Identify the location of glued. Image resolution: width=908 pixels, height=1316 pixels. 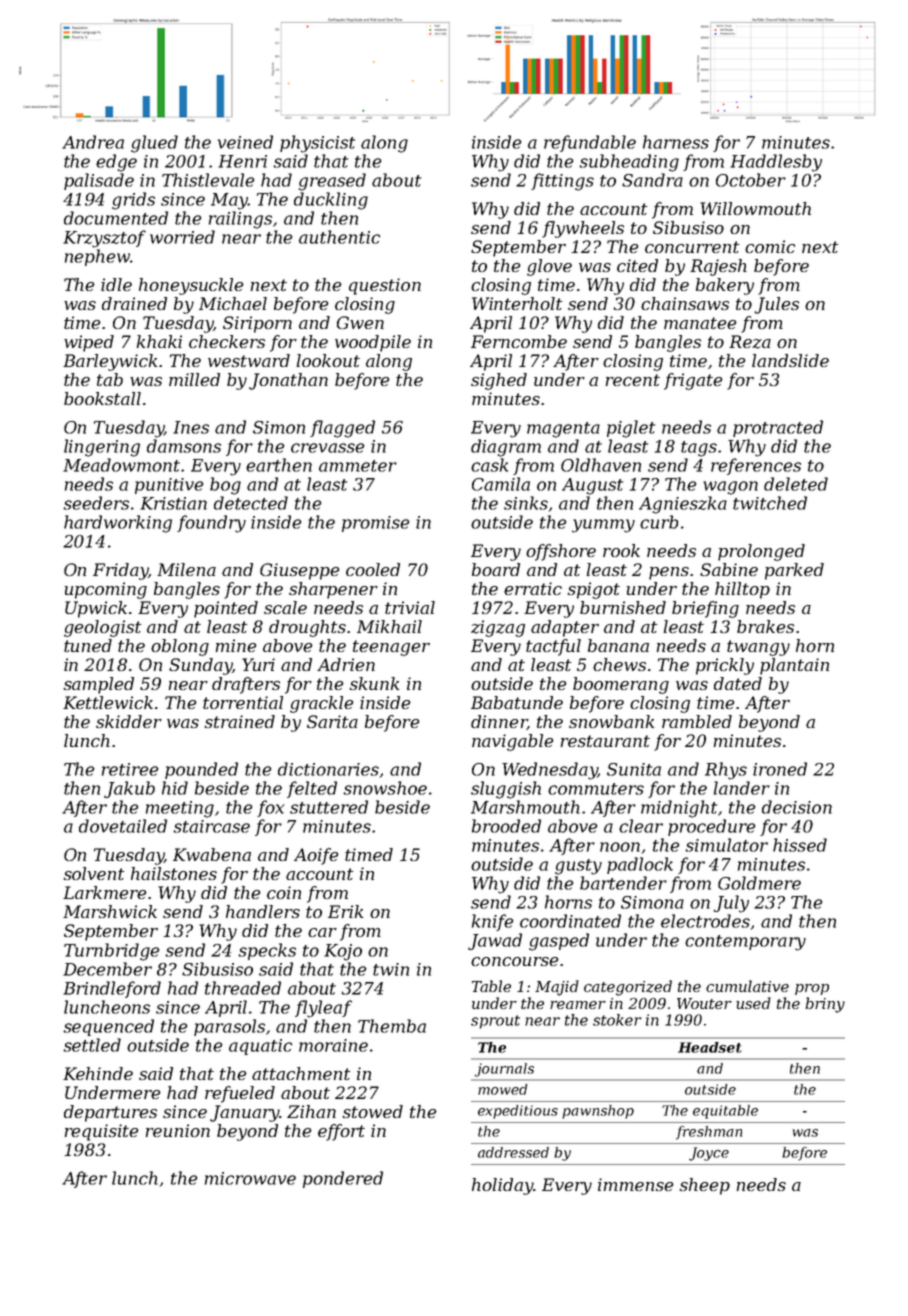
(154, 144).
